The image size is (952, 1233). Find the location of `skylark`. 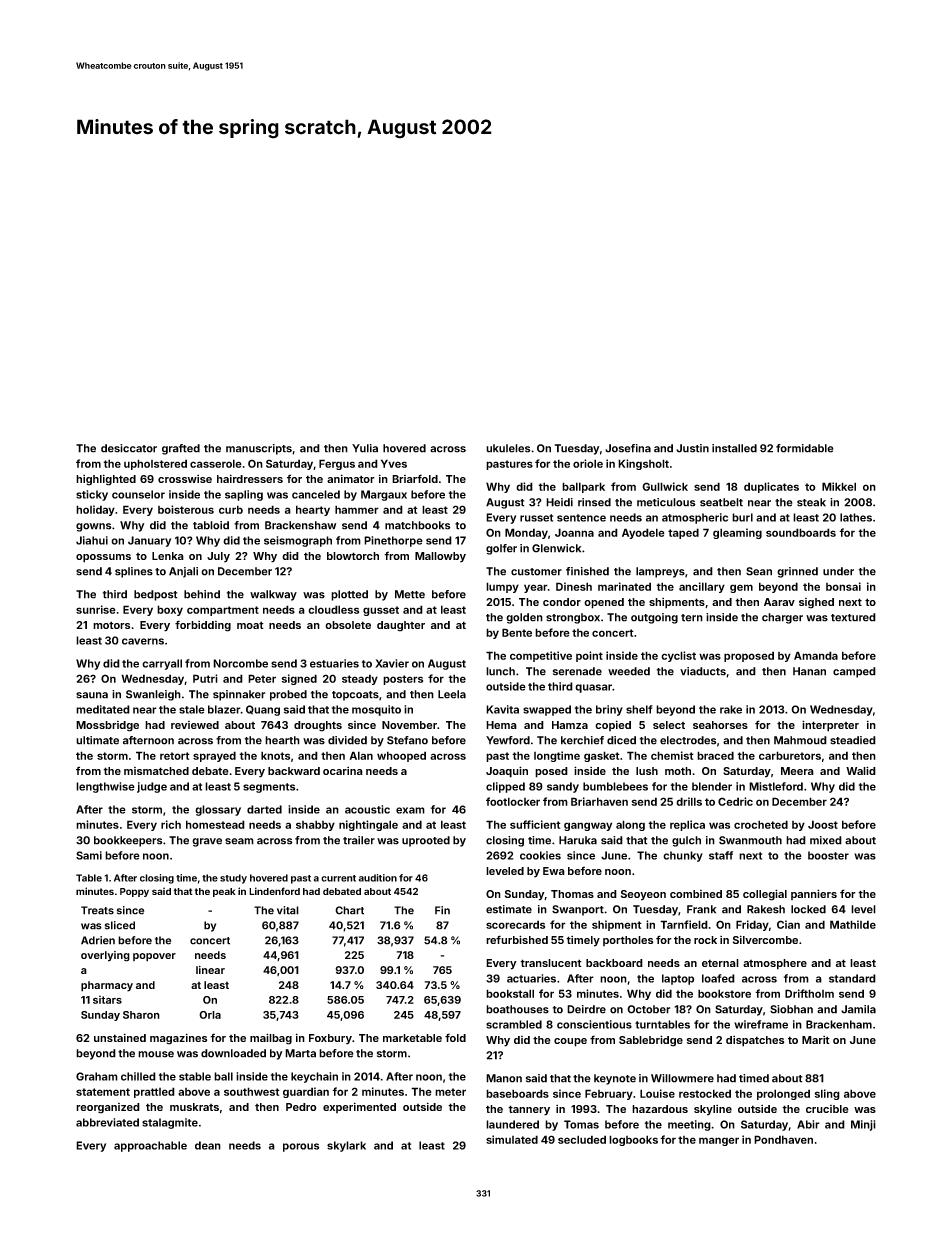

skylark is located at coordinates (346, 1146).
